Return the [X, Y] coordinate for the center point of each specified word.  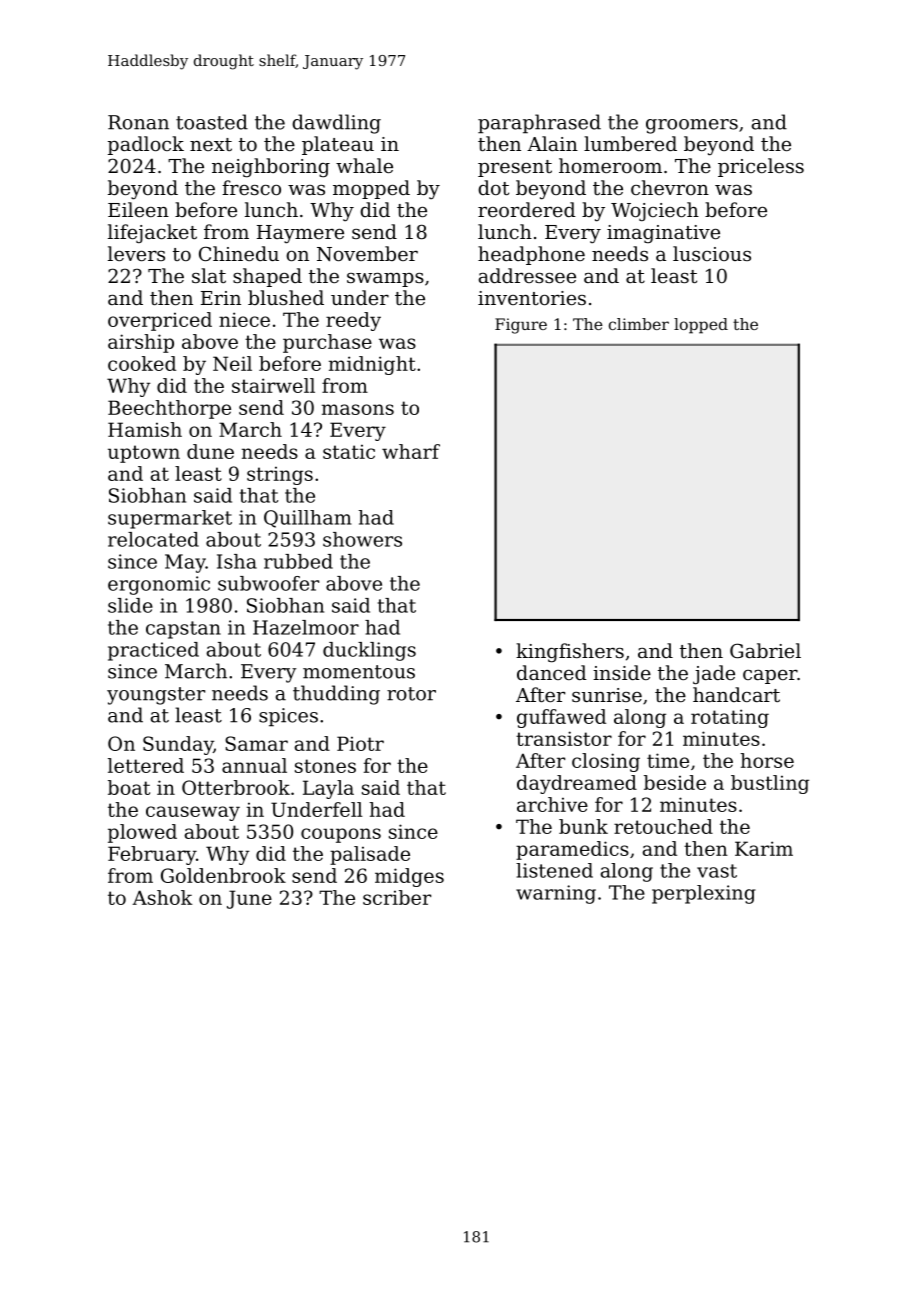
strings [280, 475]
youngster [156, 696]
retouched [663, 826]
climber [639, 324]
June [249, 899]
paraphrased [539, 124]
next [211, 144]
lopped [701, 326]
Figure [521, 326]
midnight [372, 365]
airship [141, 343]
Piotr [360, 743]
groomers [692, 126]
